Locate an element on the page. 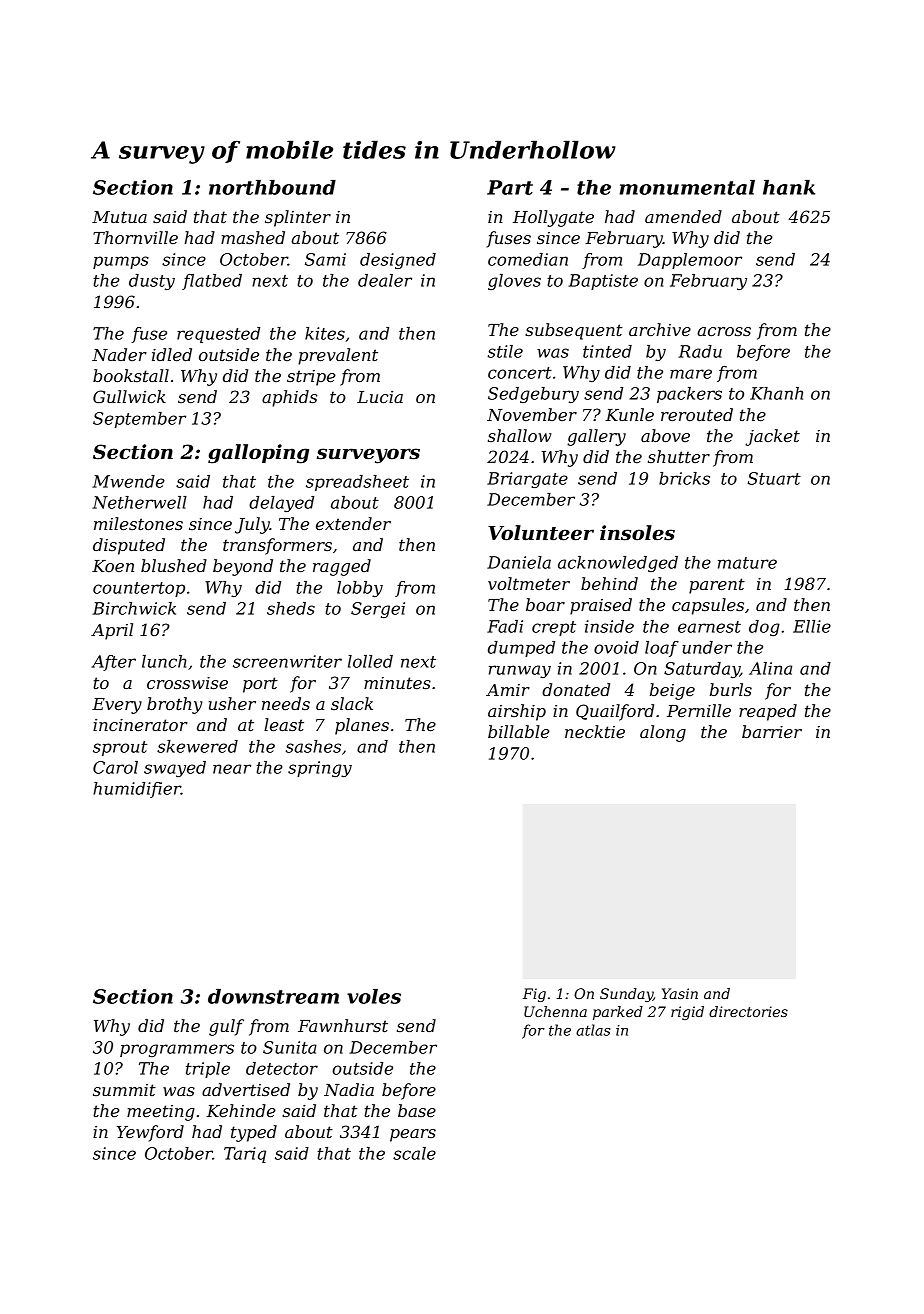 Image resolution: width=924 pixels, height=1314 pixels. Lucia is located at coordinates (380, 397).
